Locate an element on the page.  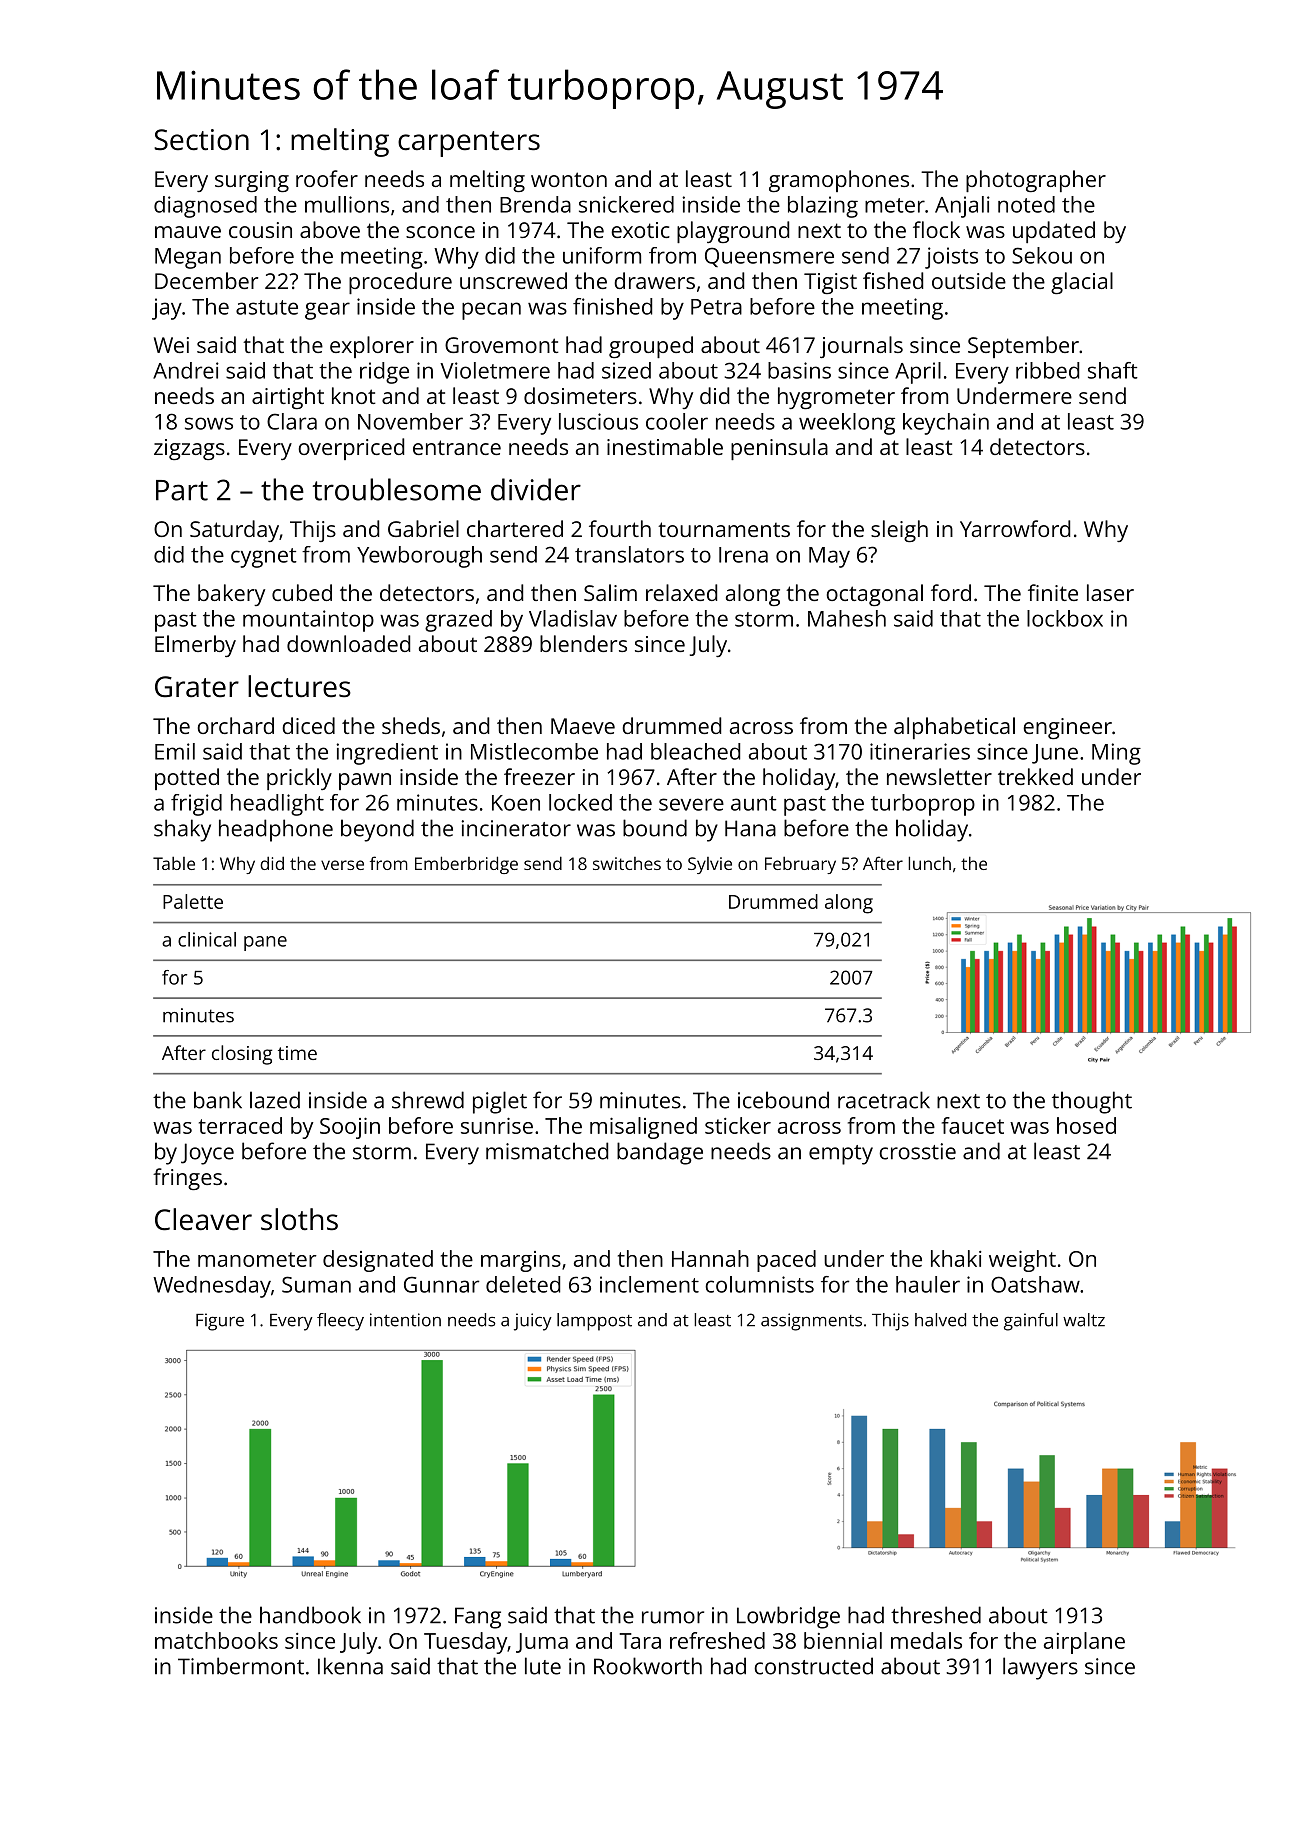
switches is located at coordinates (627, 863).
